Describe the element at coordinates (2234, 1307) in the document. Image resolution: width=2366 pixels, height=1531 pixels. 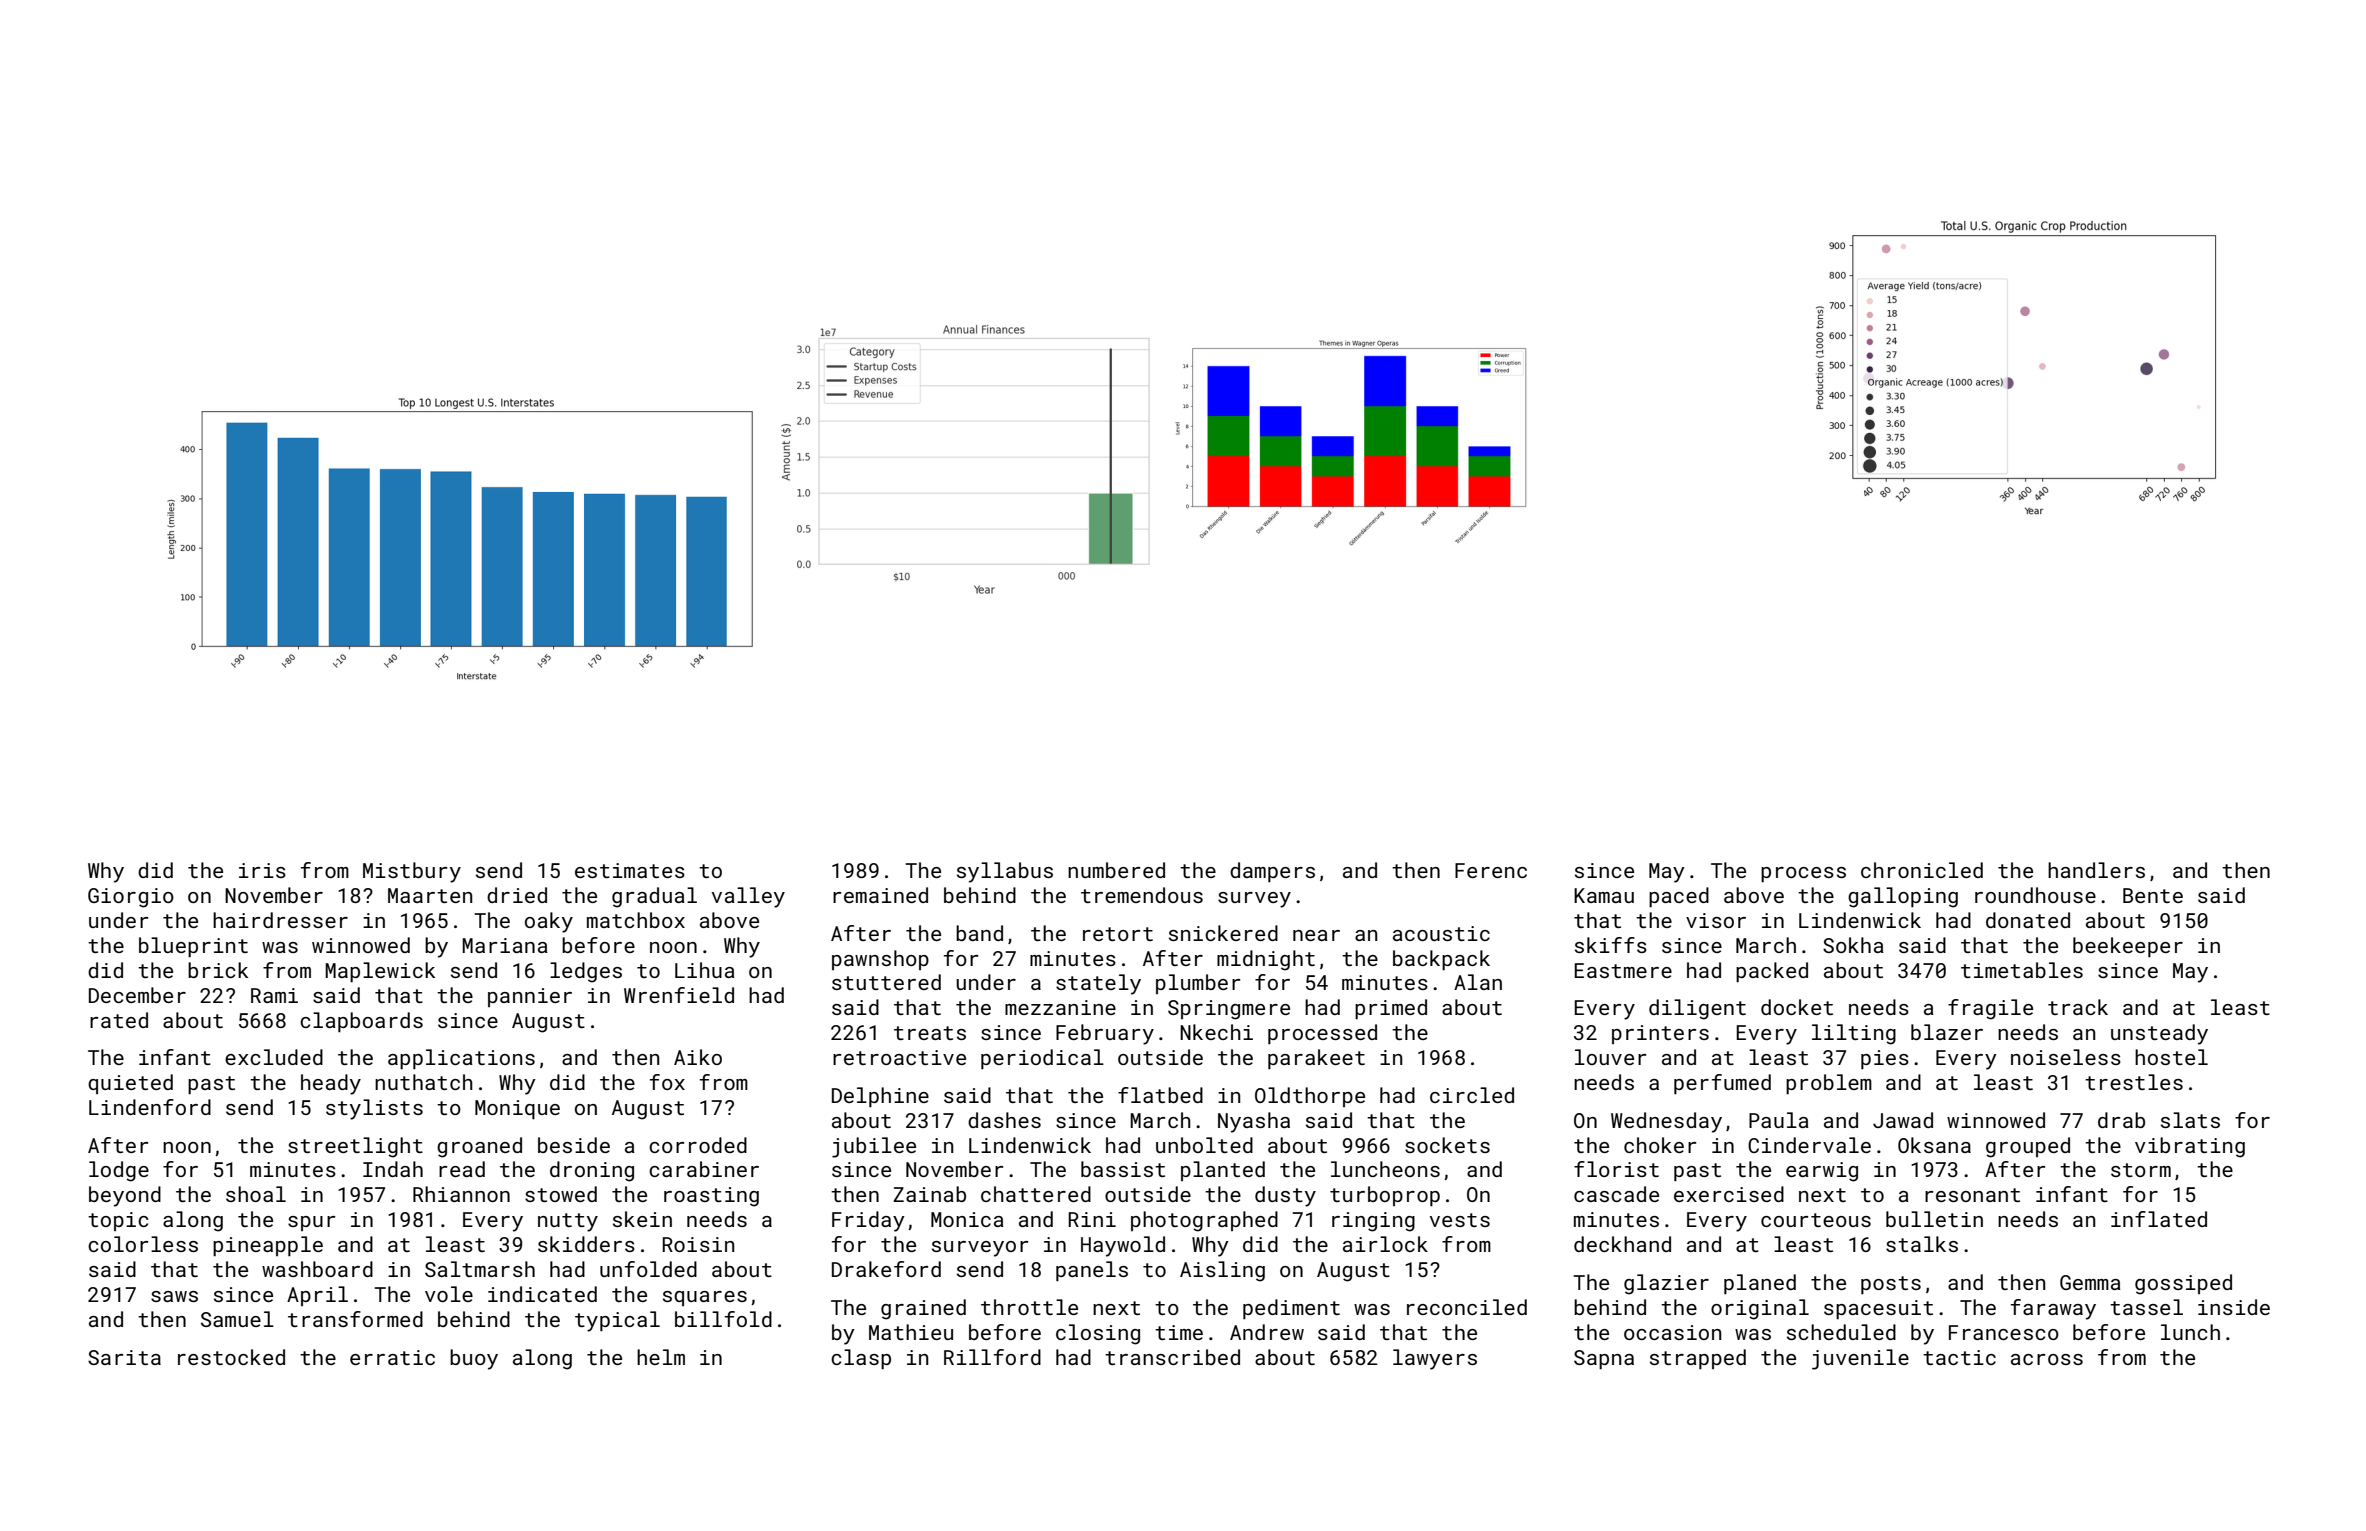
I see `inside` at that location.
